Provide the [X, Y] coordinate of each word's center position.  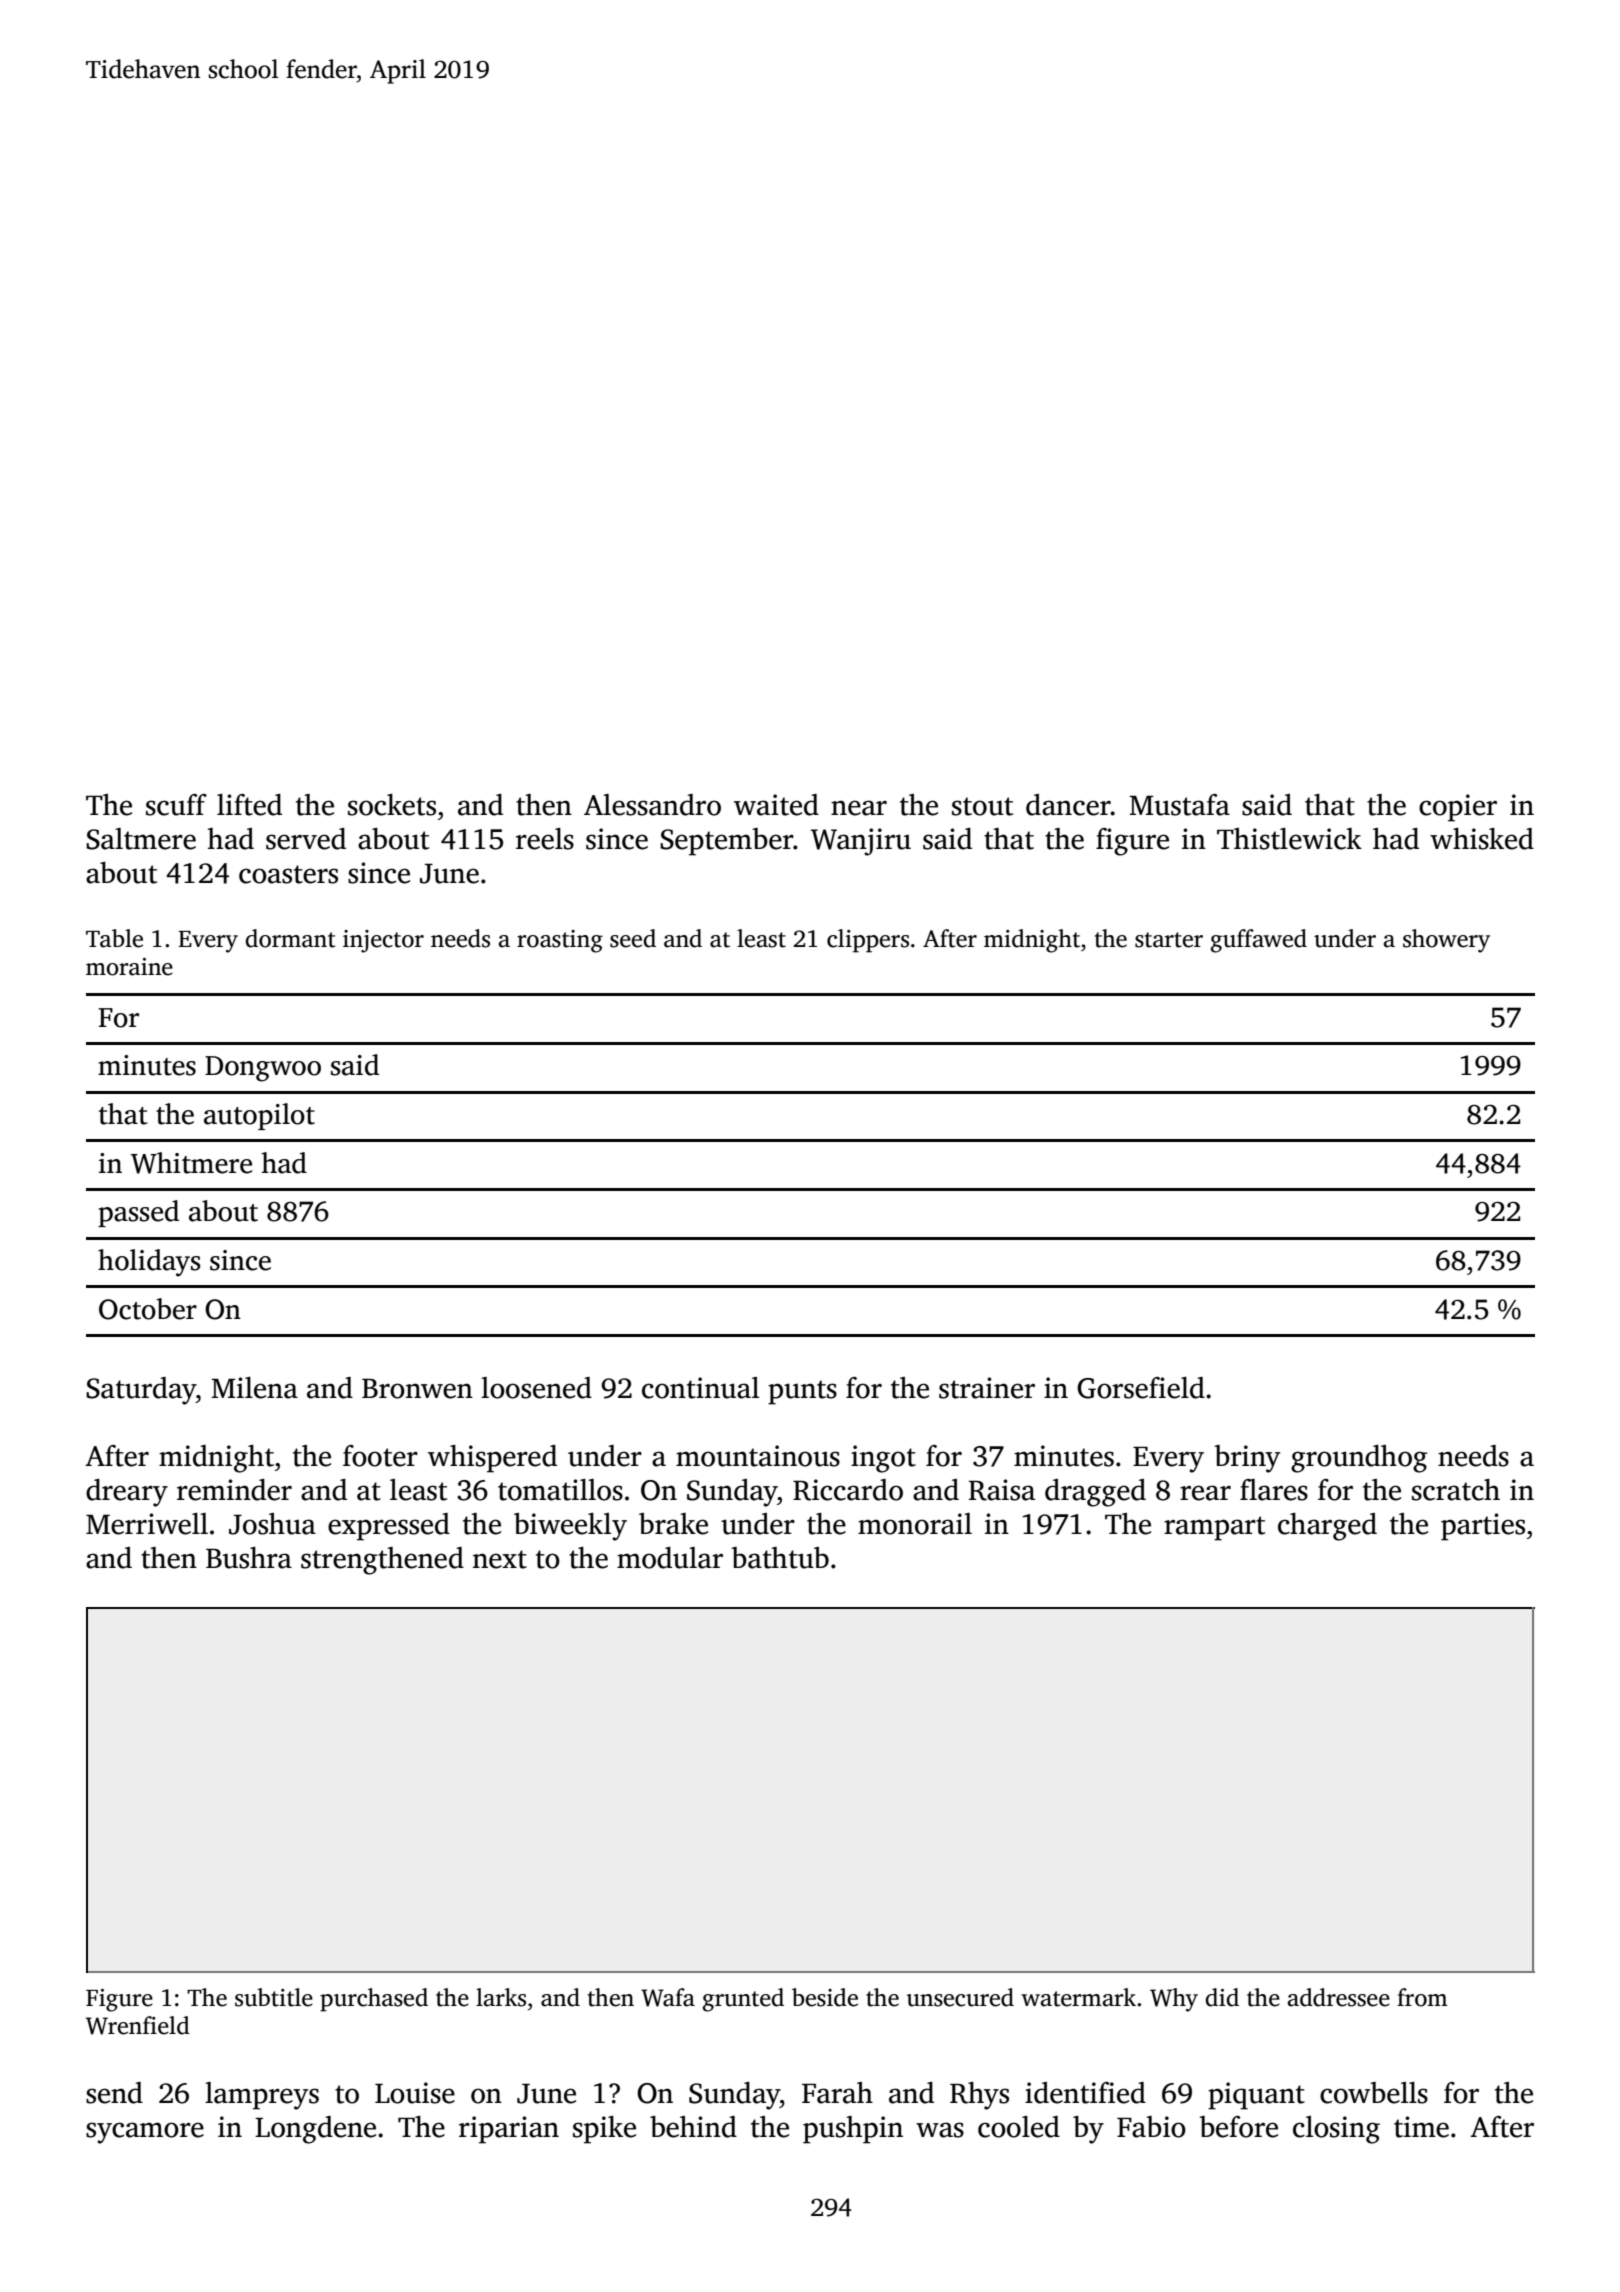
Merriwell [147, 1524]
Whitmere [191, 1163]
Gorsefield [1141, 1388]
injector [383, 941]
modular [670, 1558]
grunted [743, 2000]
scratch [1456, 1490]
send [114, 2093]
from [1422, 1997]
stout [982, 806]
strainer [987, 1388]
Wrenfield [138, 2025]
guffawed [1259, 941]
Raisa [1002, 1490]
